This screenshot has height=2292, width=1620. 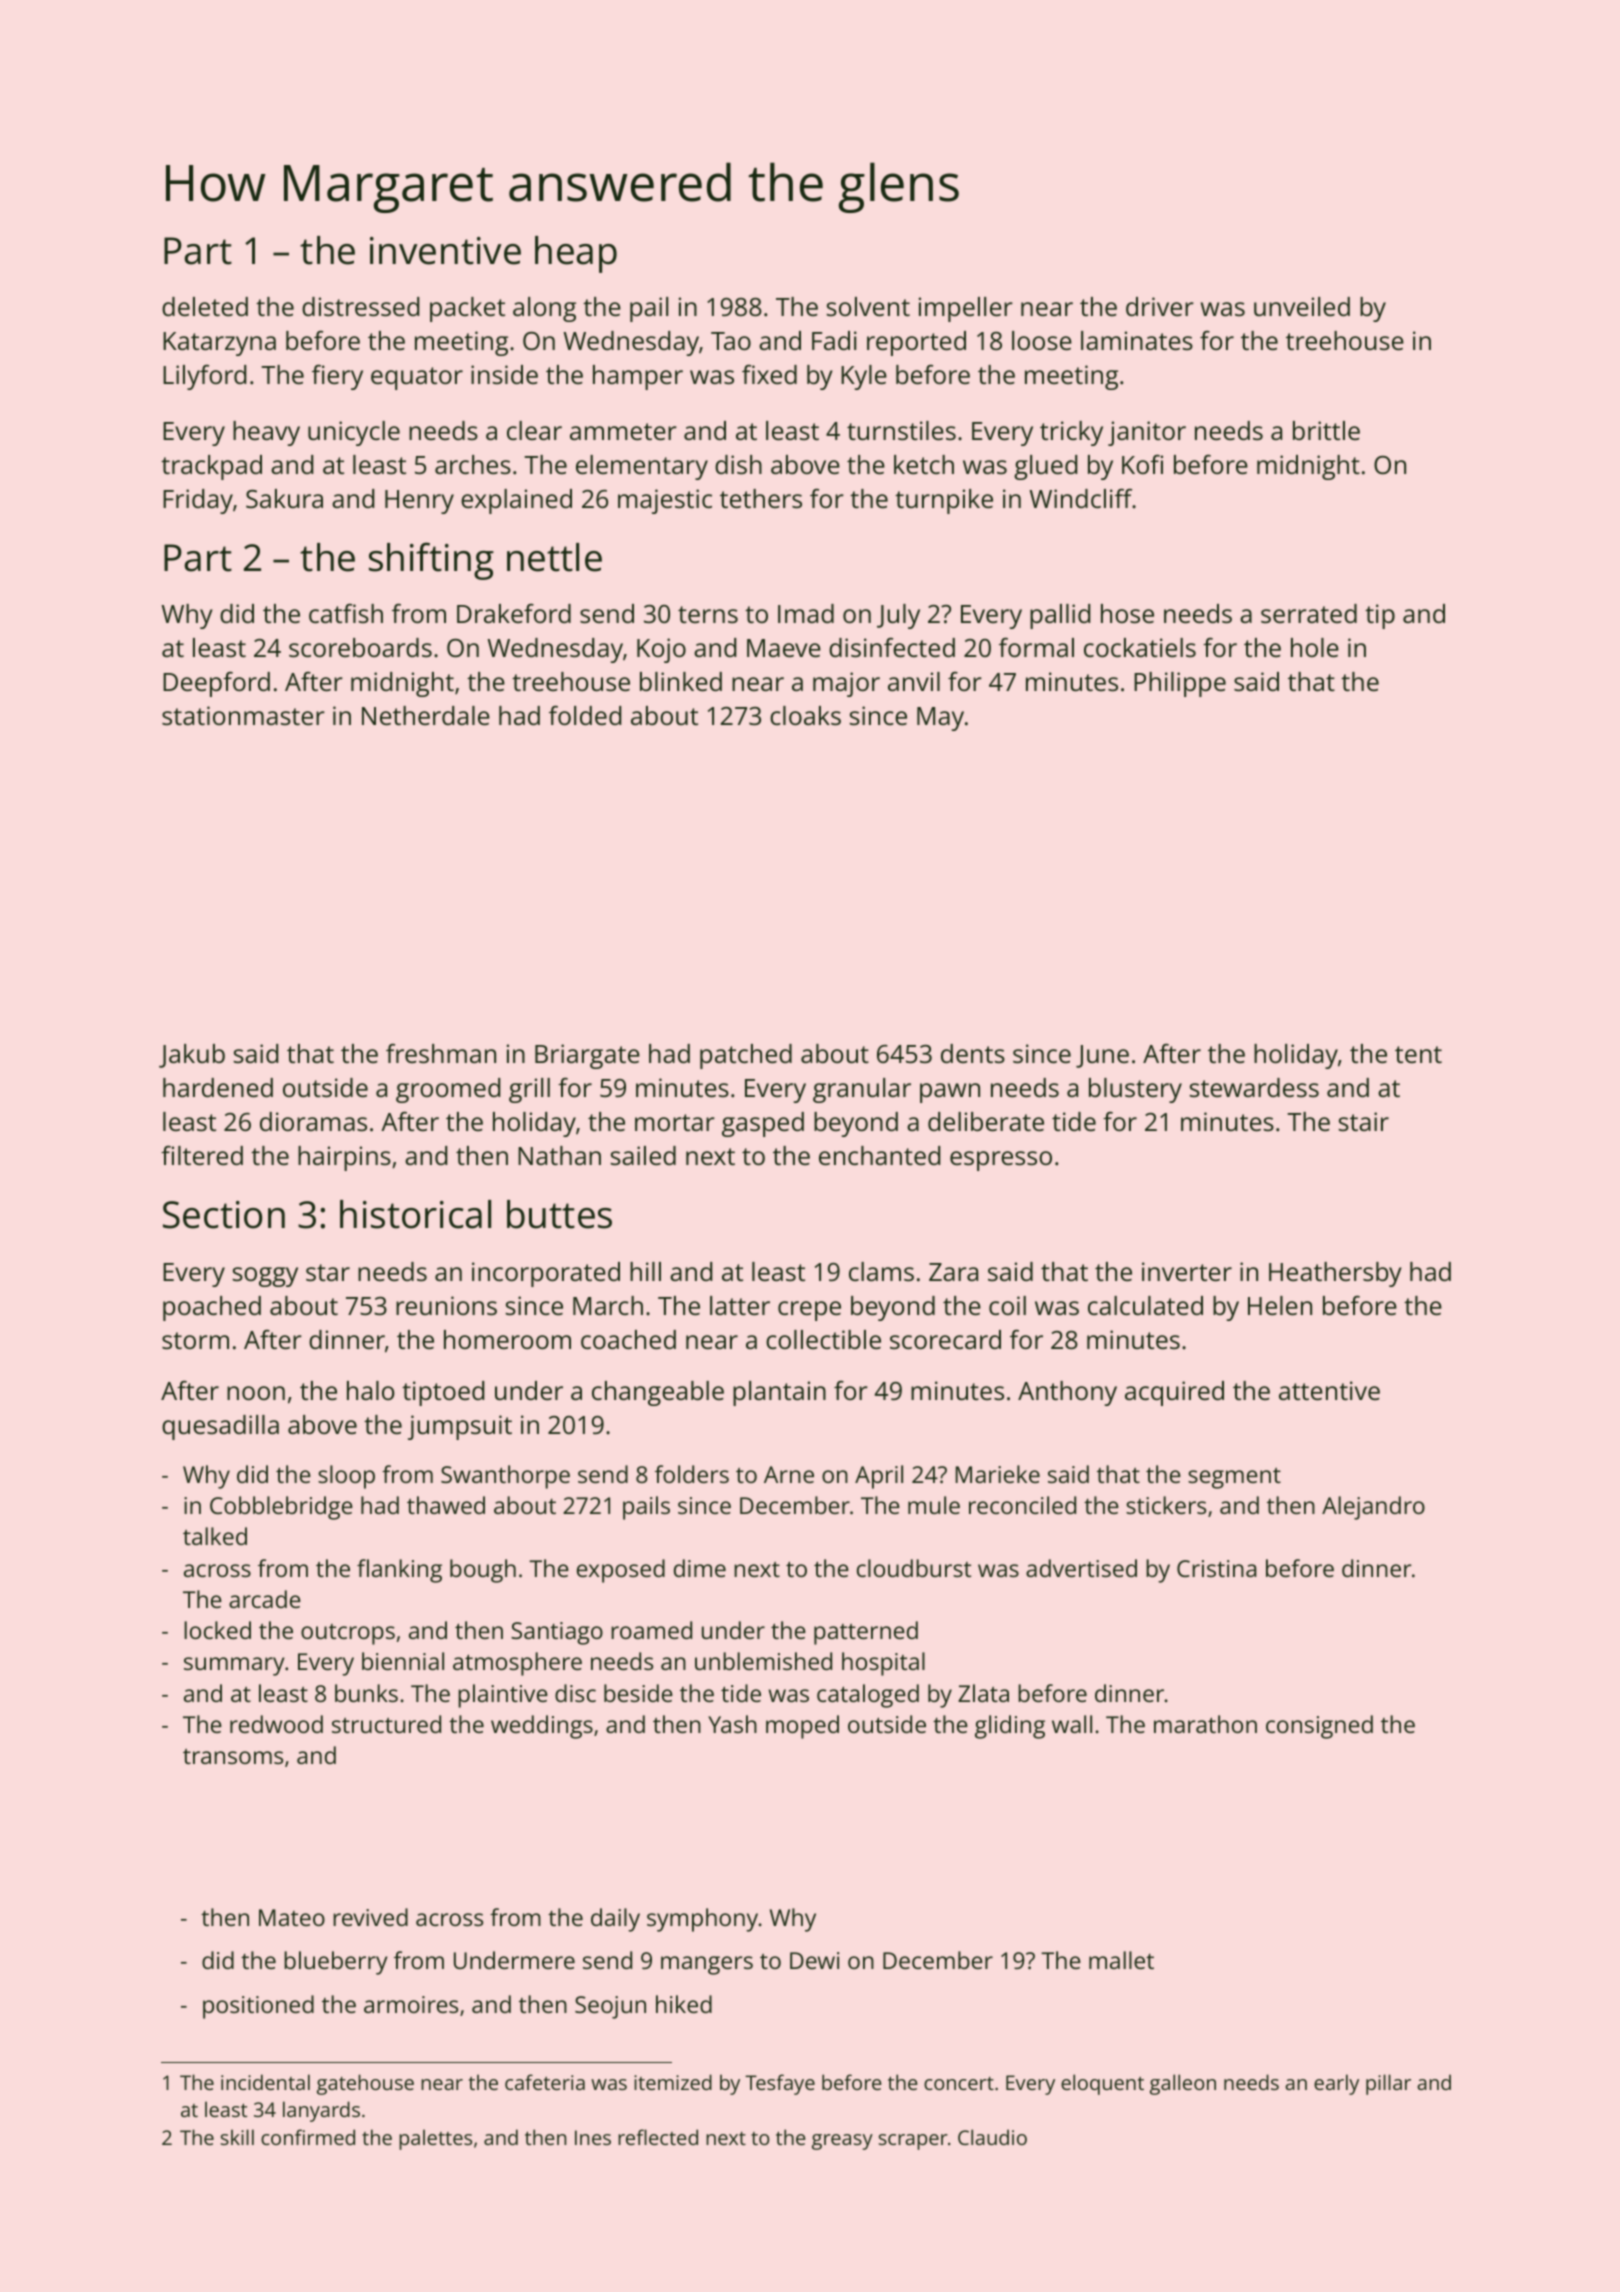 I want to click on atmosphere, so click(x=517, y=1664).
